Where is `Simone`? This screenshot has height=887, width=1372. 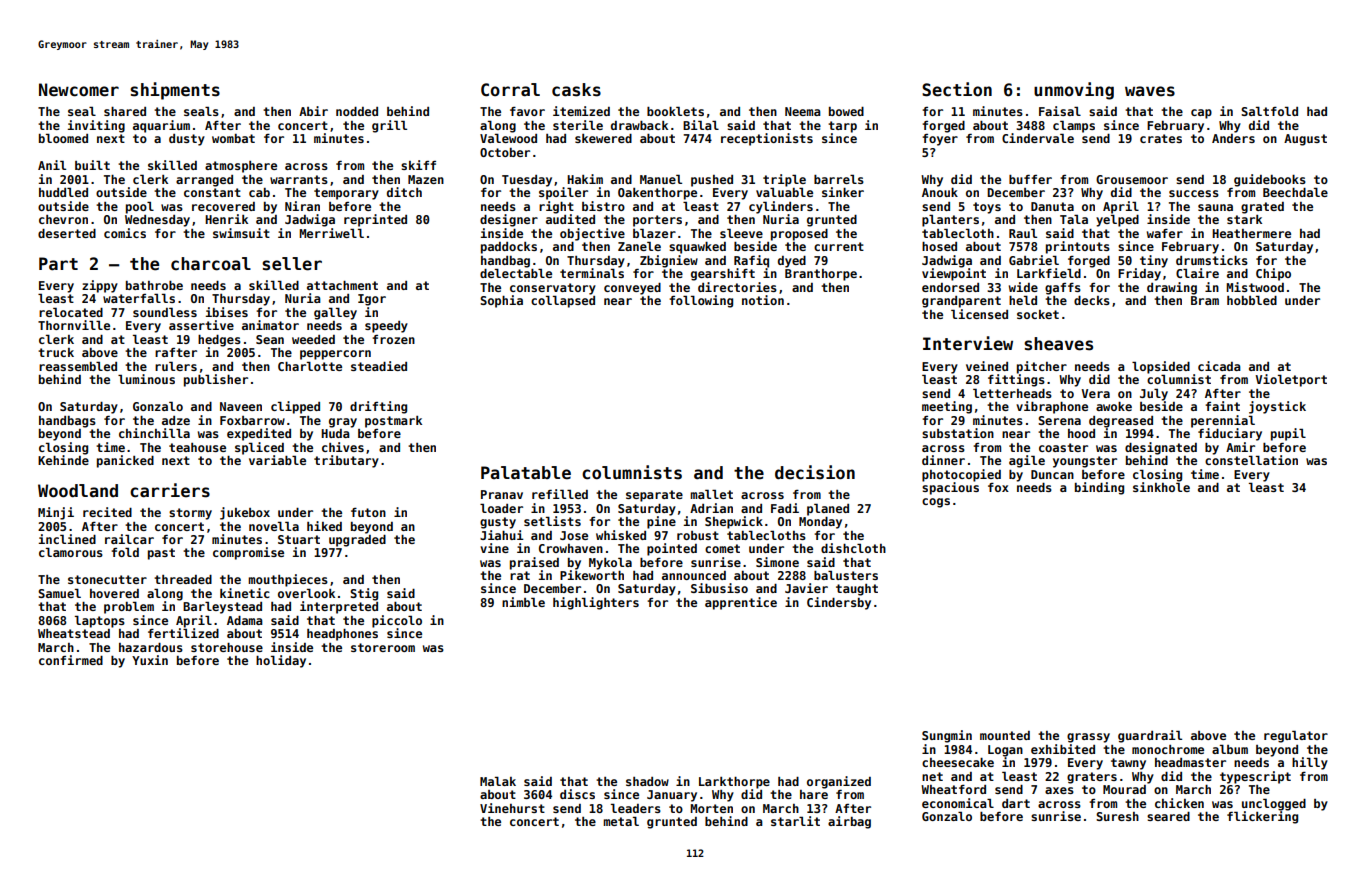
Simone is located at coordinates (777, 562).
